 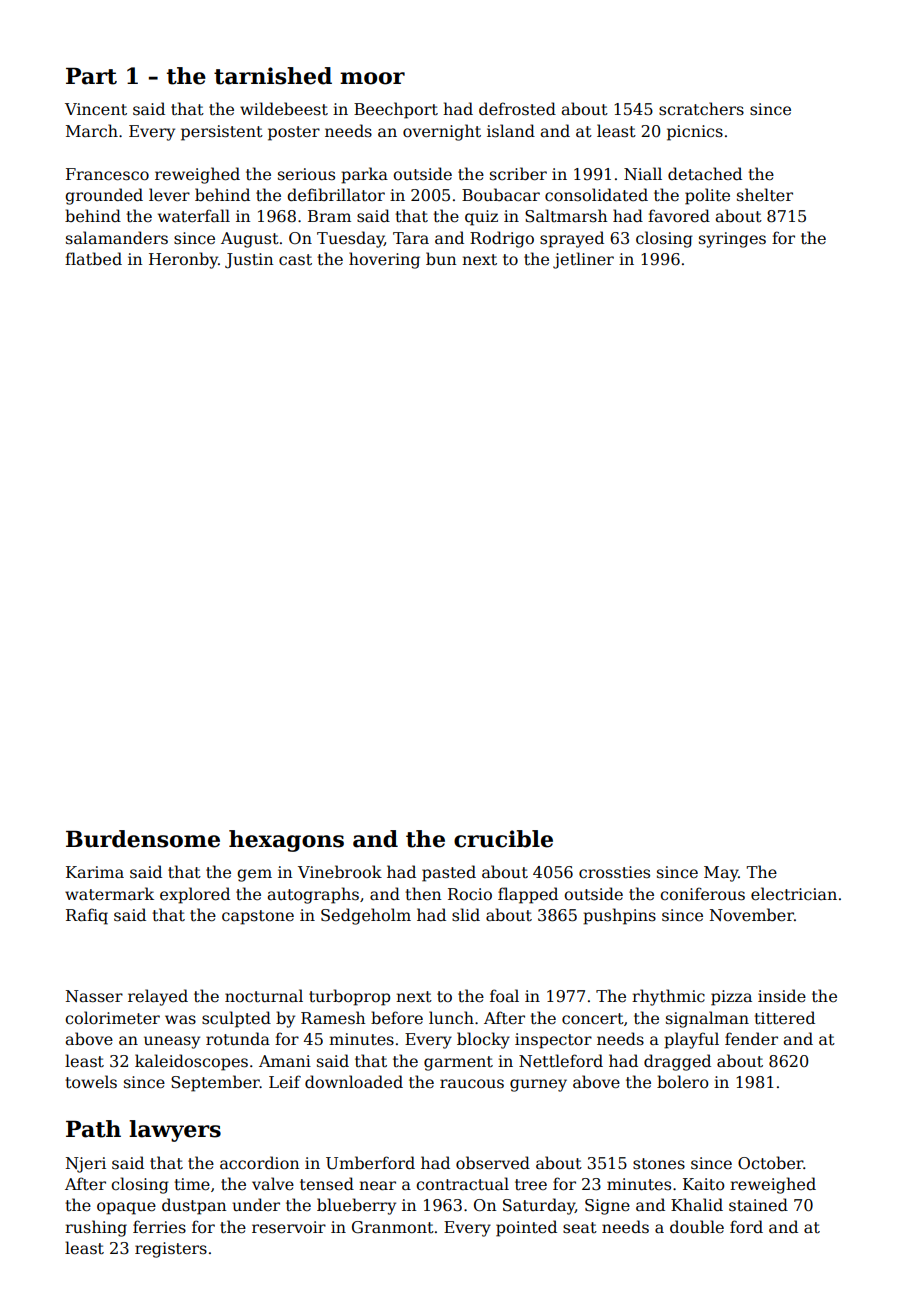 I want to click on persistent, so click(x=222, y=133).
